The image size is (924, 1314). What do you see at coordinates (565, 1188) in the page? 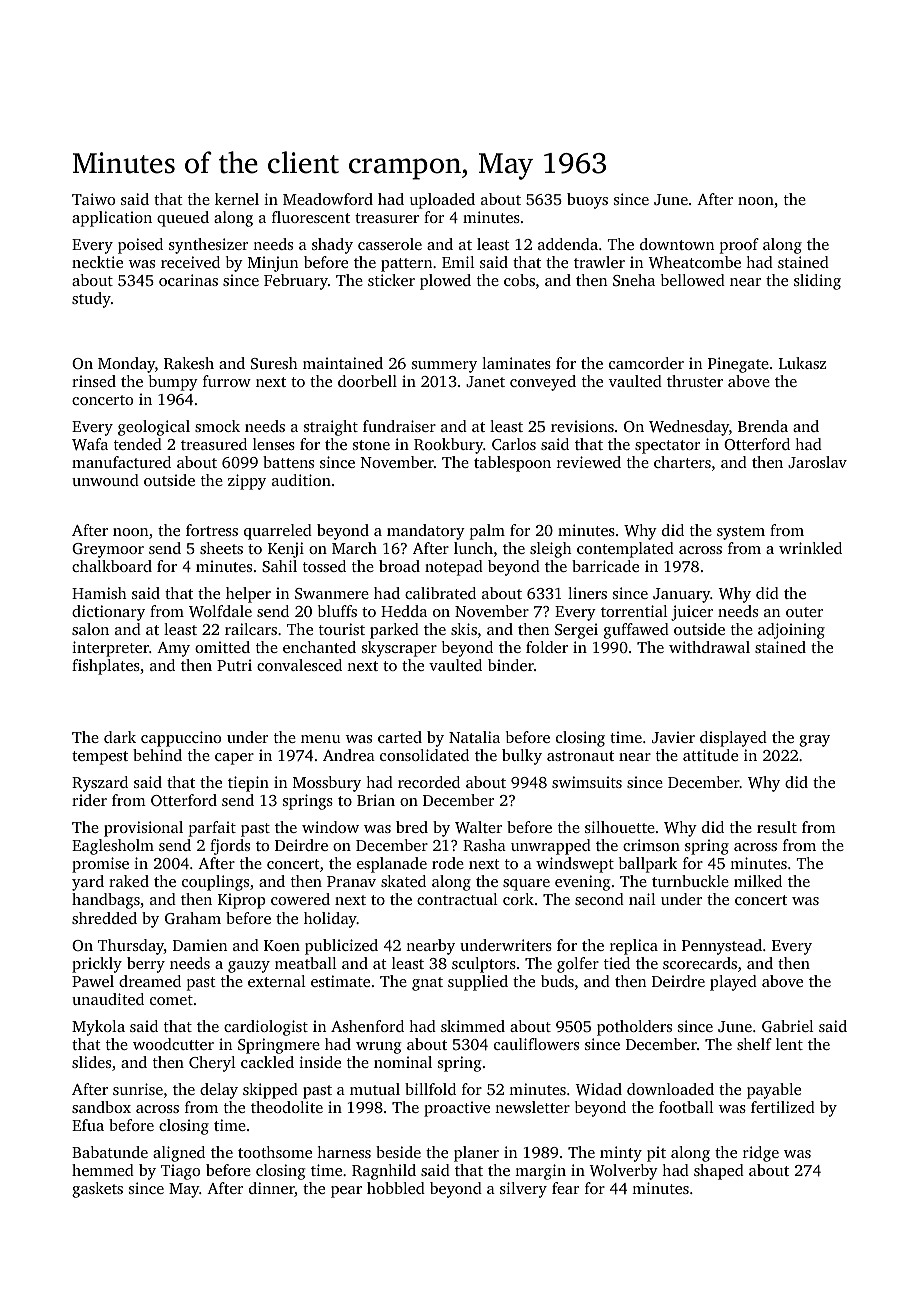
I see `fear` at bounding box center [565, 1188].
